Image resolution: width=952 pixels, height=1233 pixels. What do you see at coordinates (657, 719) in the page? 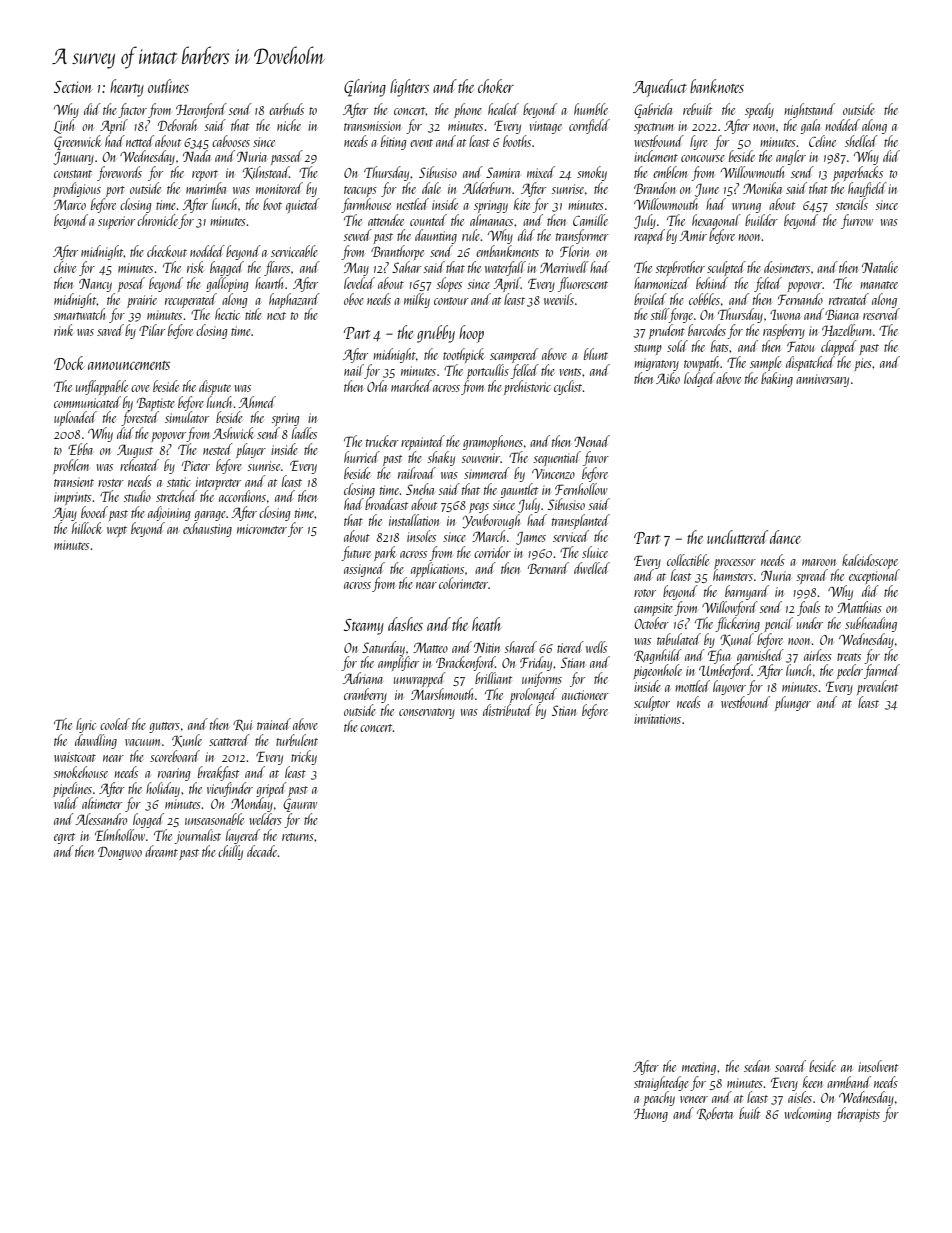
I see `invitations` at bounding box center [657, 719].
